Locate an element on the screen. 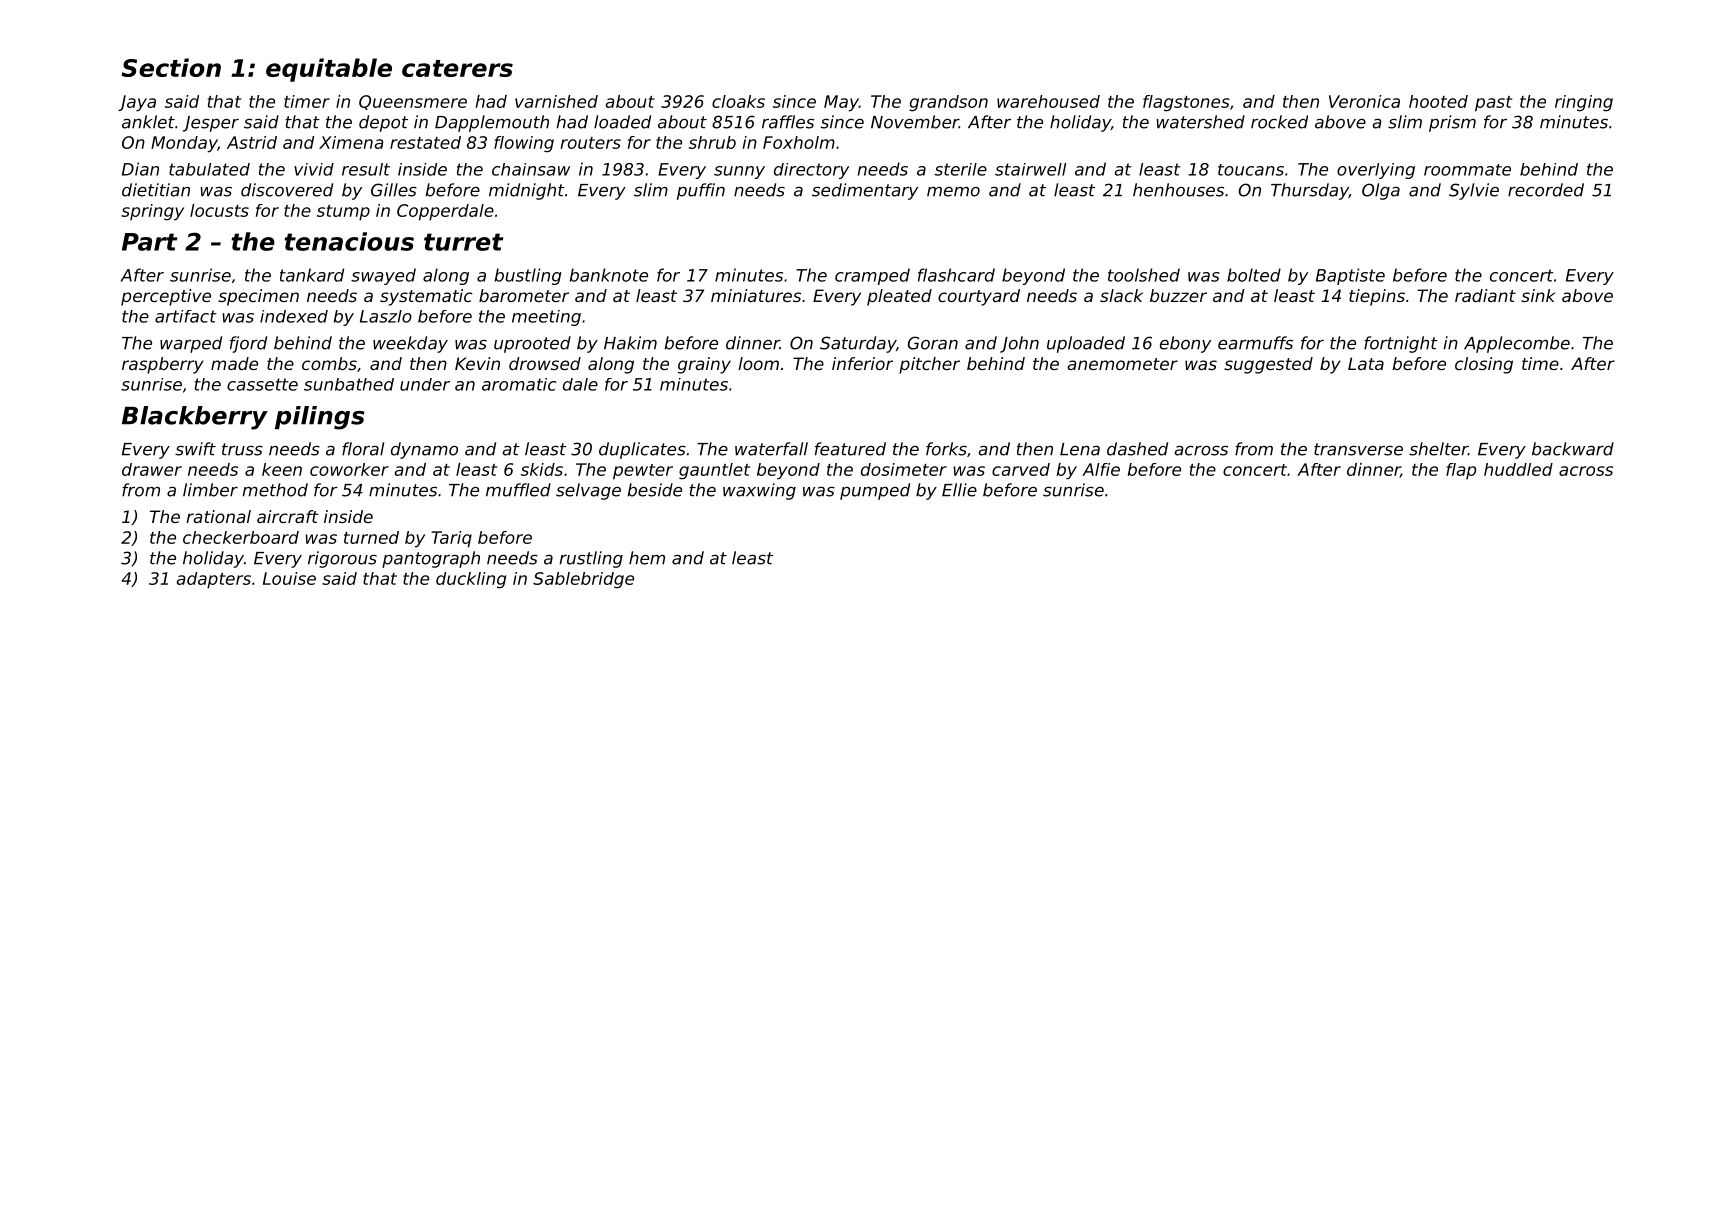  Gilles is located at coordinates (394, 190).
